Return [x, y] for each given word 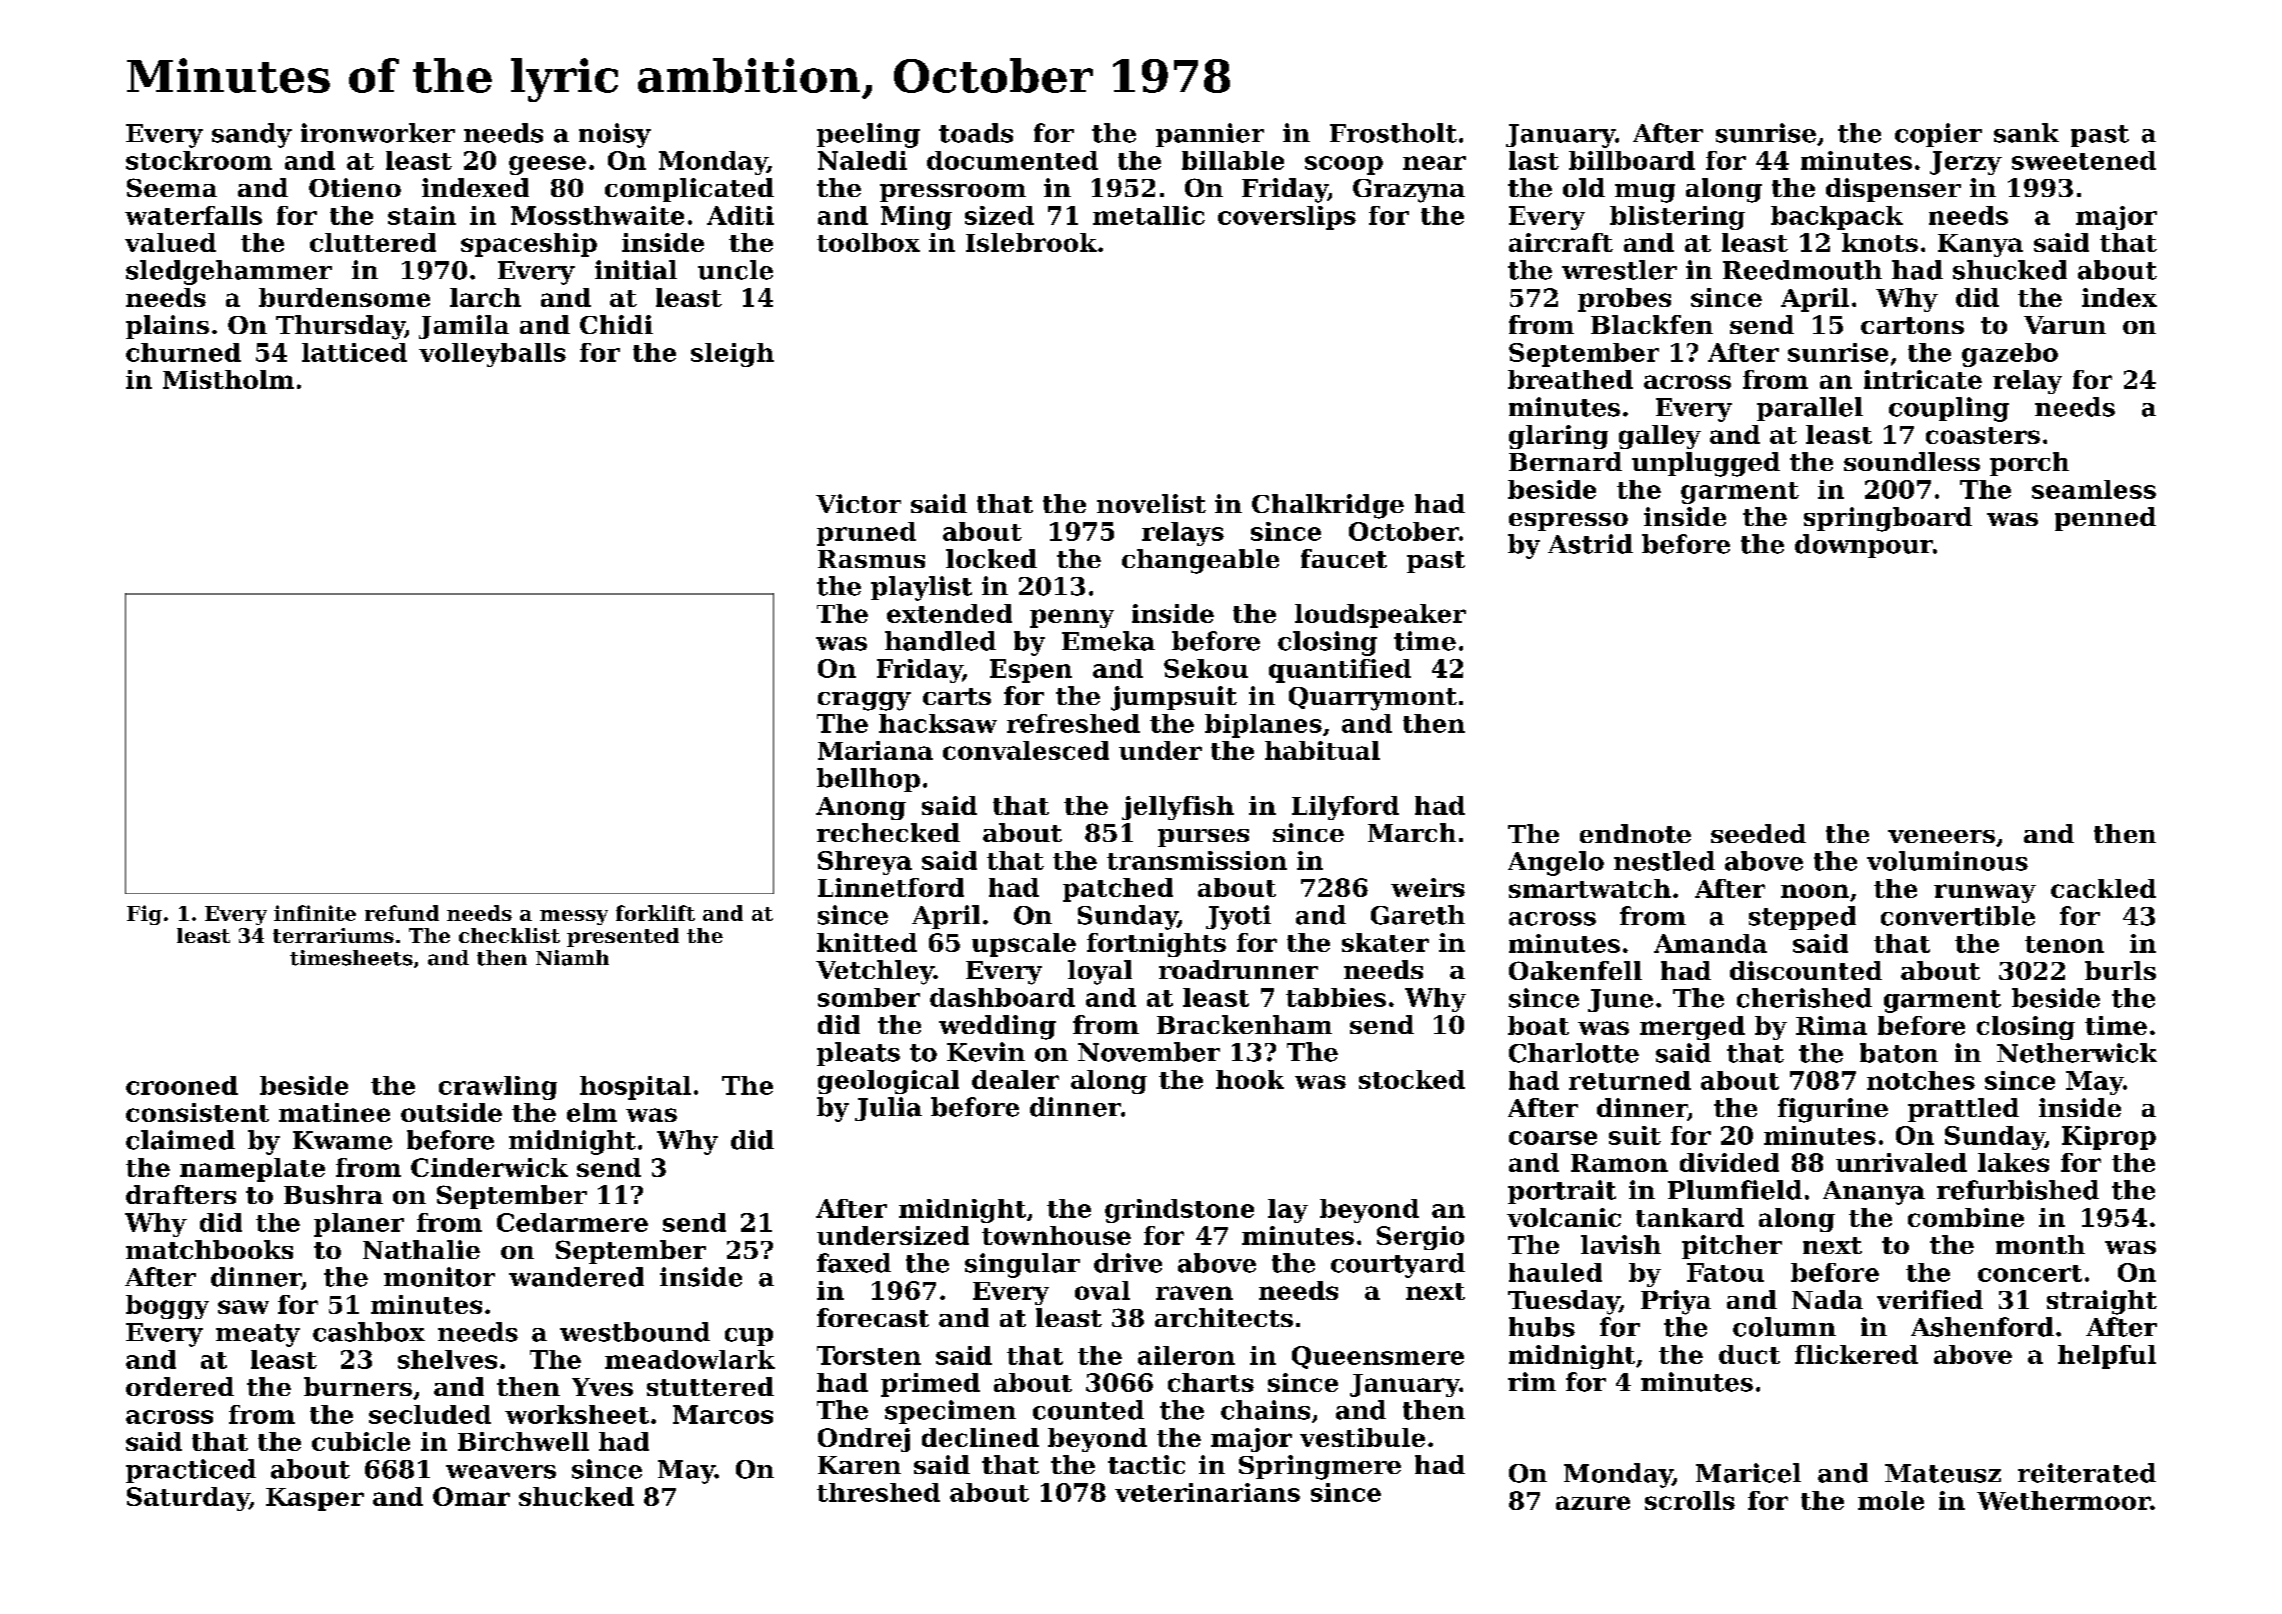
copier [1938, 135]
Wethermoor [2063, 1500]
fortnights [1156, 945]
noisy [615, 135]
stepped [1802, 918]
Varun [2065, 325]
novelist [1151, 503]
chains [1265, 1410]
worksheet [577, 1414]
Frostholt [1393, 133]
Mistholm [228, 379]
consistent [197, 1112]
